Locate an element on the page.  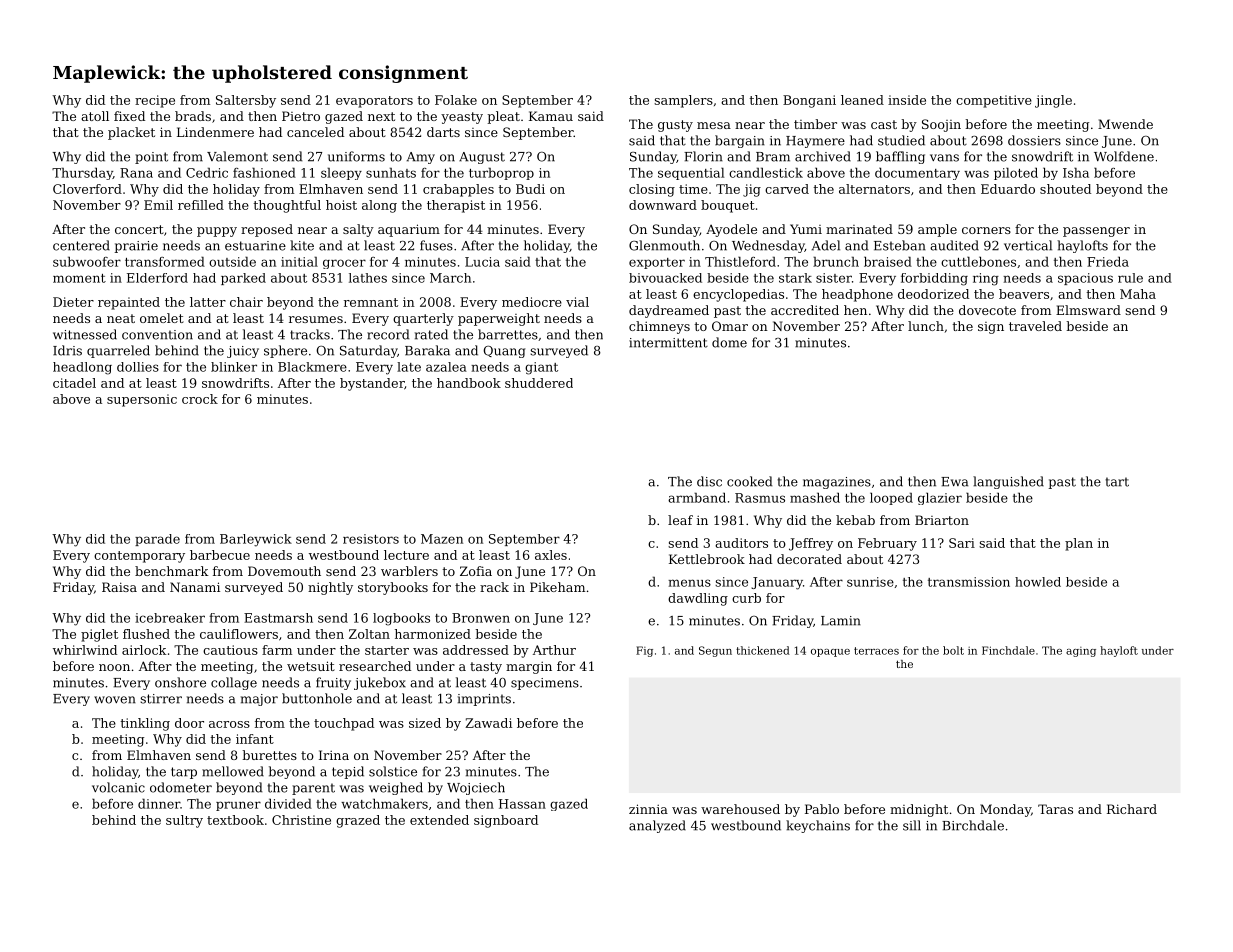
carved is located at coordinates (787, 189).
